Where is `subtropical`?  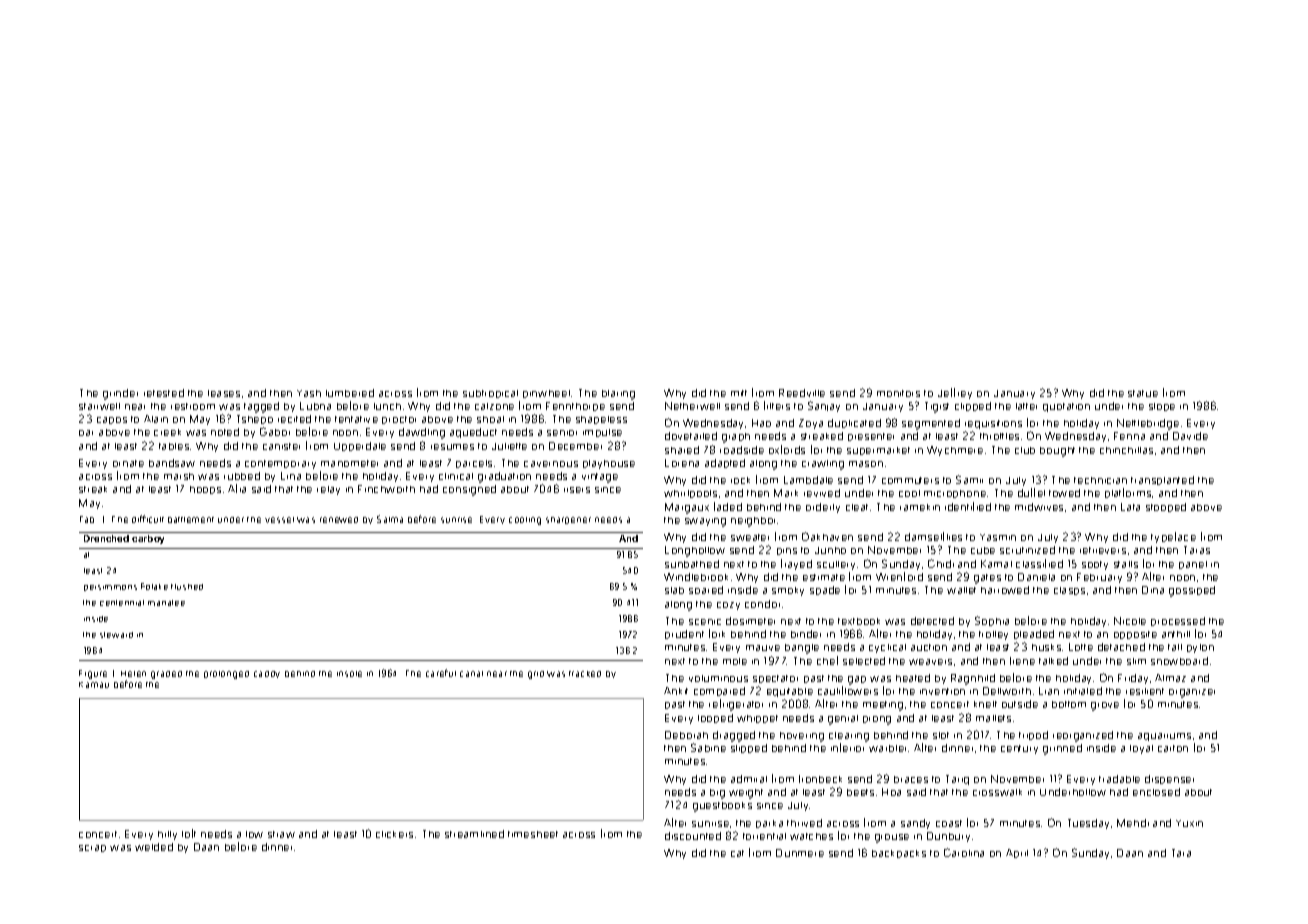 subtropical is located at coordinates (490, 394).
